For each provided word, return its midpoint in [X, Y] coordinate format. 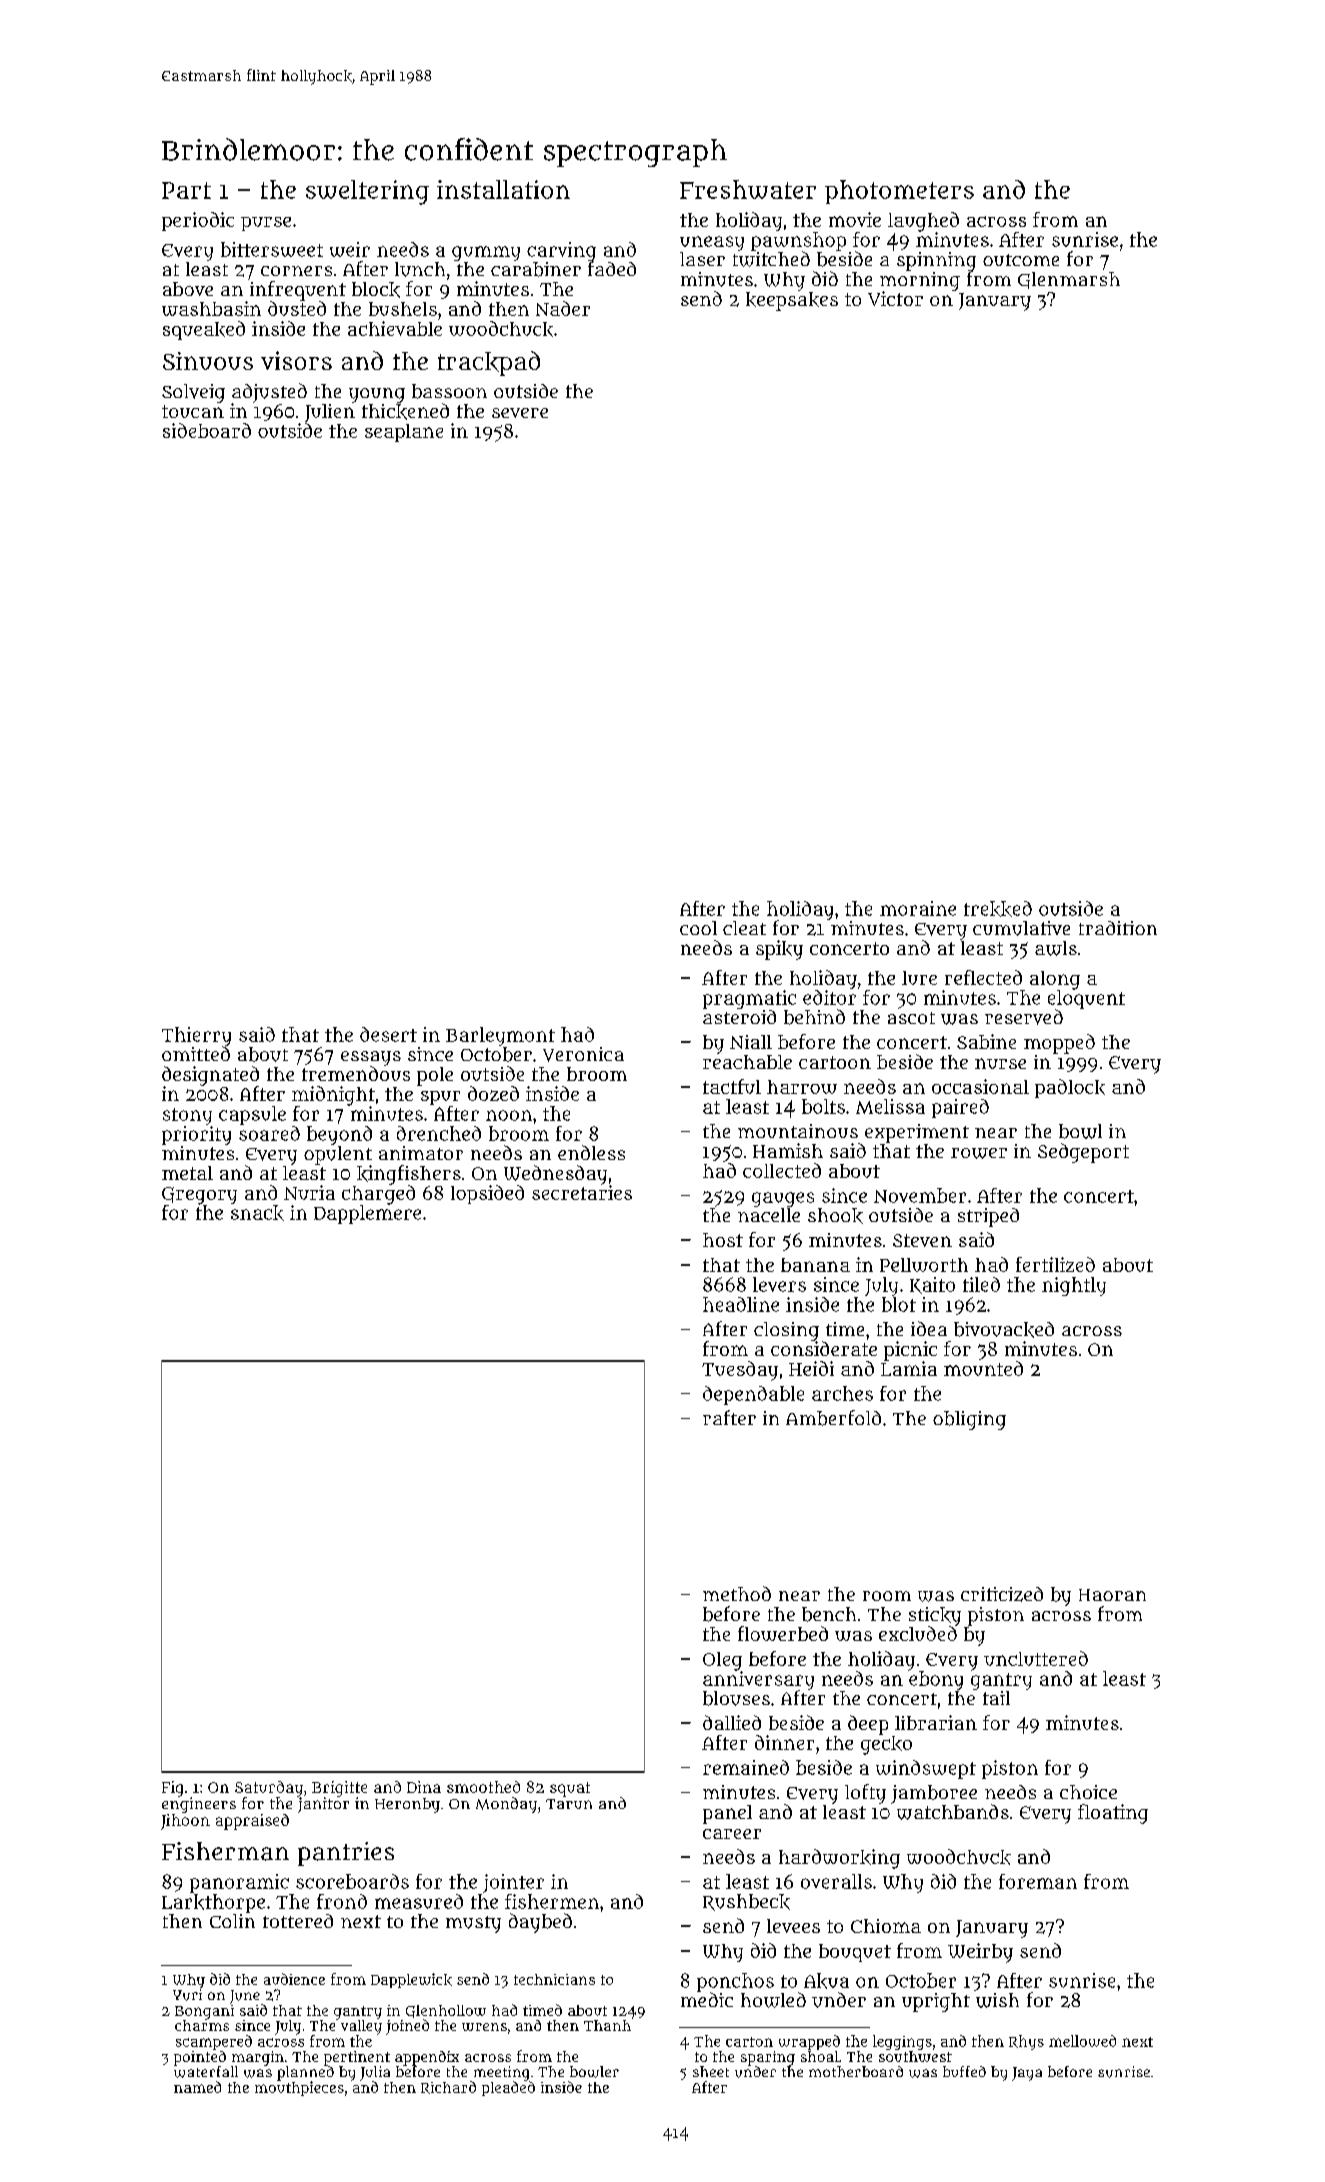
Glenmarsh [1069, 280]
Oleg [722, 1661]
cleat [744, 928]
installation [503, 189]
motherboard [856, 2071]
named [197, 2087]
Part [186, 190]
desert [388, 1034]
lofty [865, 1794]
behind [814, 1017]
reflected [983, 977]
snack [257, 1213]
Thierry [196, 1036]
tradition [1118, 928]
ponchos [735, 1982]
